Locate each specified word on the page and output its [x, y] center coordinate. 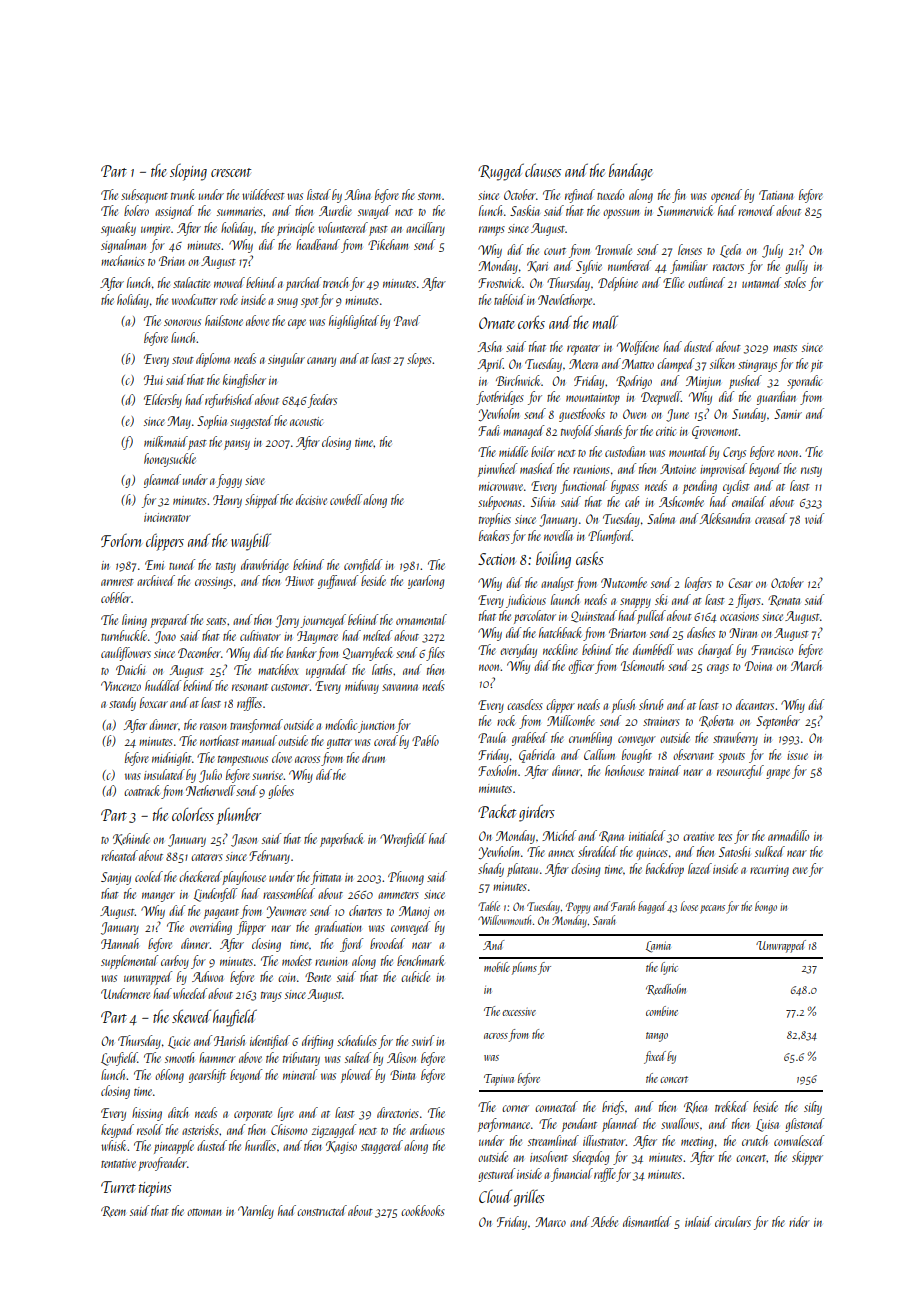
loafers [698, 584]
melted [377, 635]
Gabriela [537, 756]
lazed [700, 868]
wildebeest [263, 194]
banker [301, 652]
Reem [113, 1211]
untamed [761, 282]
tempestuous [243, 761]
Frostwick [500, 282]
